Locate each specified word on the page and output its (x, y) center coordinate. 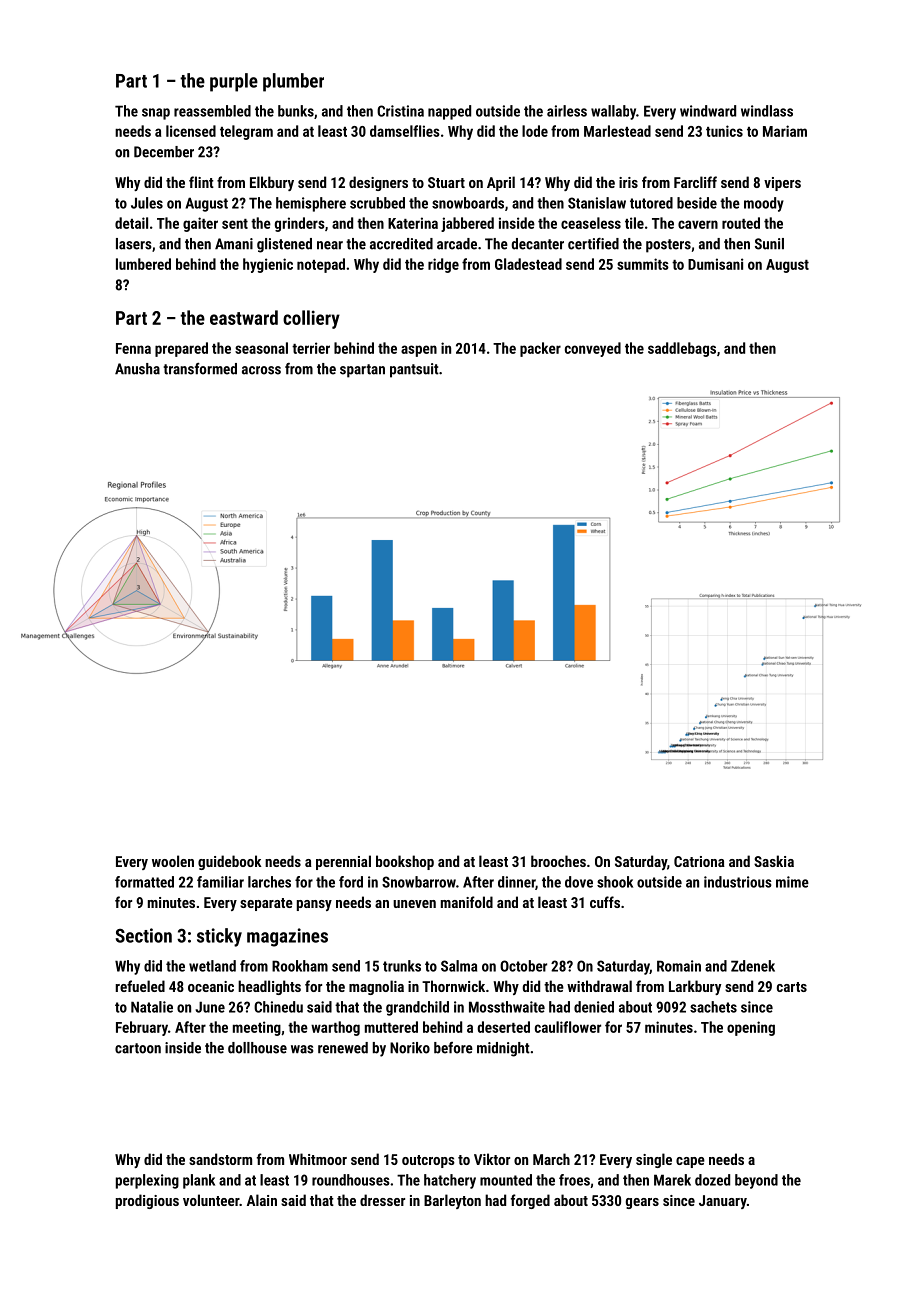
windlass (767, 111)
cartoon (138, 1048)
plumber (293, 82)
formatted (144, 882)
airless (567, 111)
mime (792, 882)
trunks (402, 966)
